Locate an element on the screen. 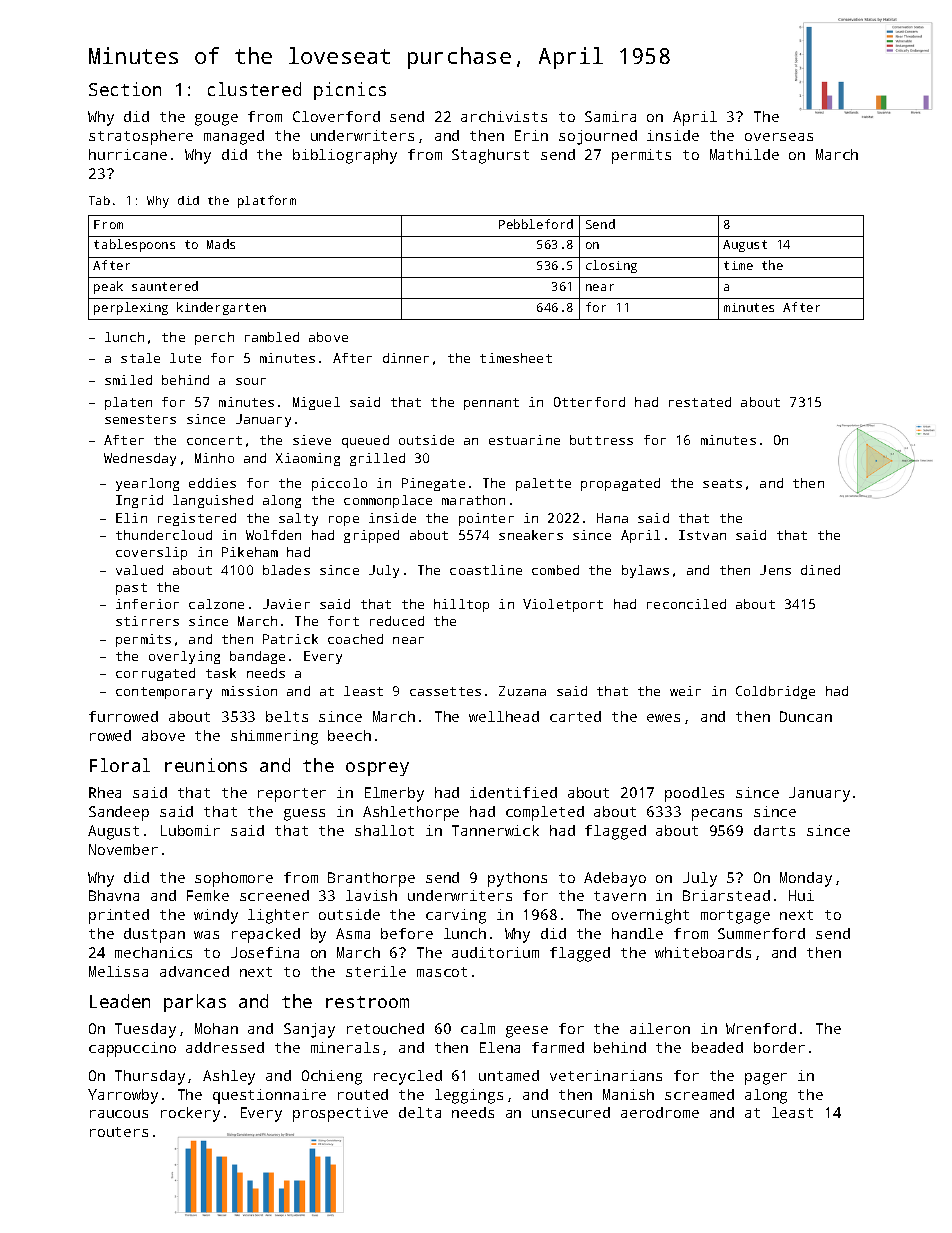  prospective is located at coordinates (340, 1114).
